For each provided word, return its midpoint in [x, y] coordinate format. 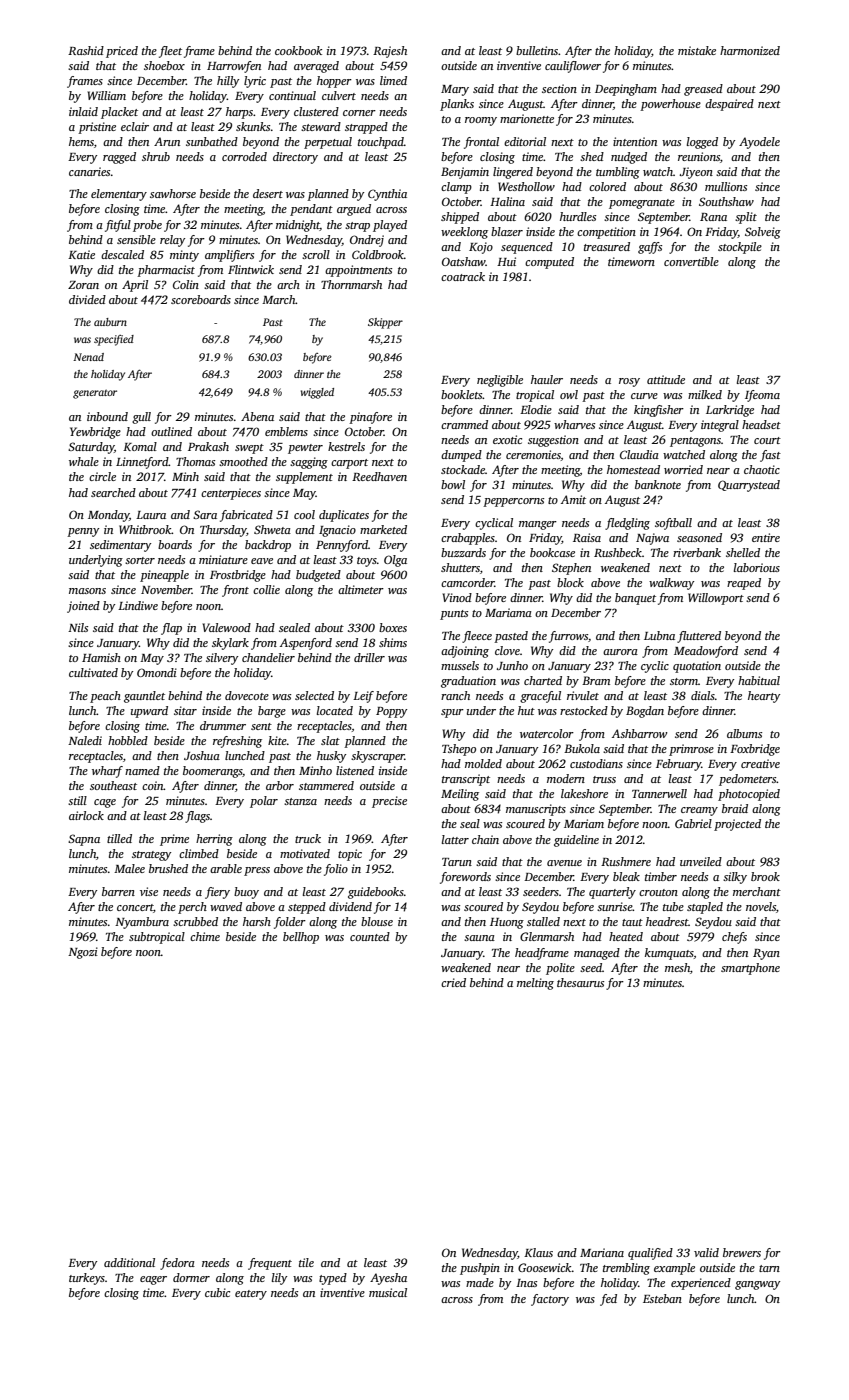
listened [355, 770]
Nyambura [142, 923]
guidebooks [376, 893]
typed [333, 1279]
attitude [666, 379]
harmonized [750, 50]
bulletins [537, 50]
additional [129, 1262]
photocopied [749, 795]
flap [171, 629]
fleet [170, 52]
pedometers [748, 780]
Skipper [385, 323]
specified [114, 340]
